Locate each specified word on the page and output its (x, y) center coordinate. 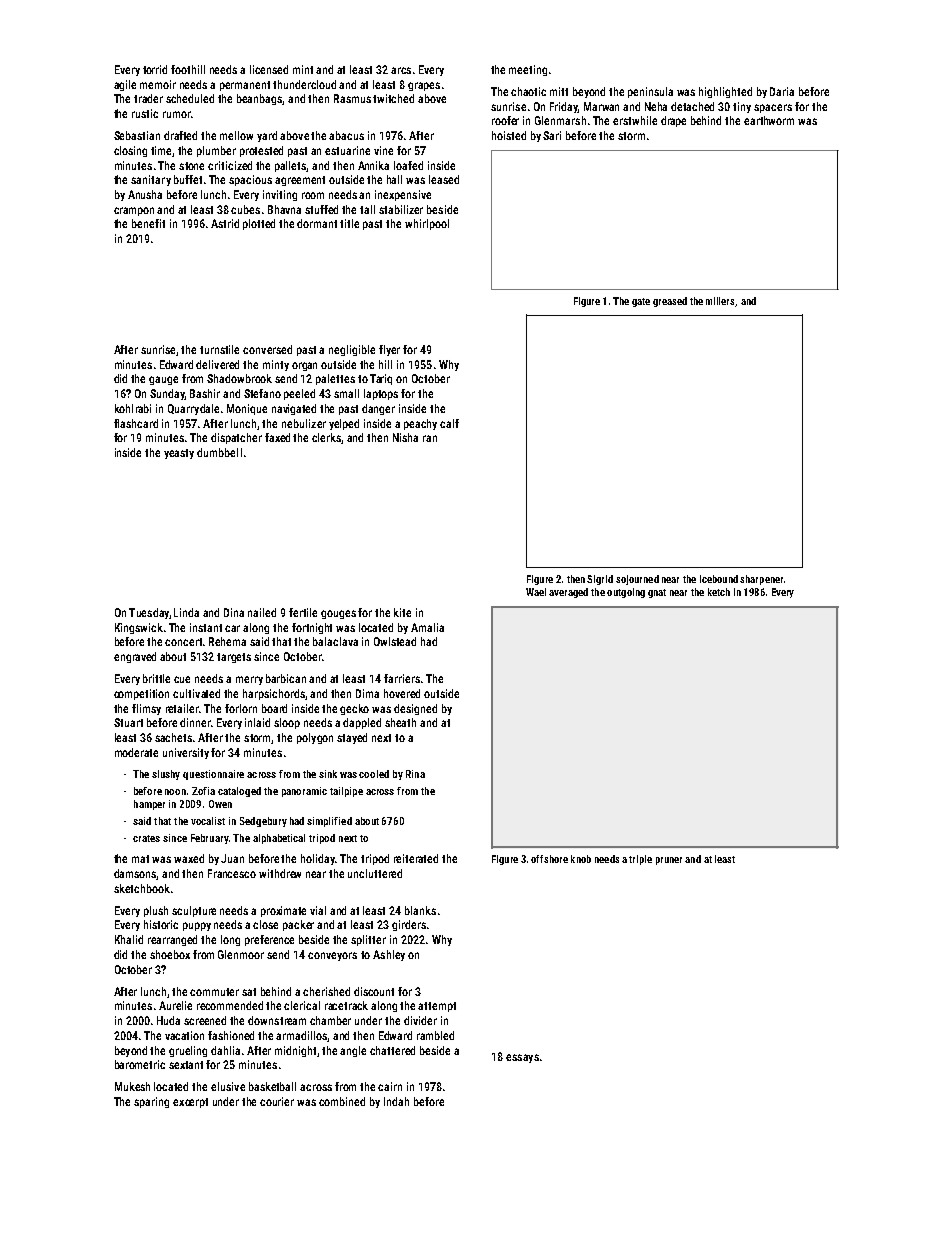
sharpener (761, 580)
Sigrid (600, 580)
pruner (669, 861)
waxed (189, 858)
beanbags (260, 99)
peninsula (650, 92)
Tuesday (149, 613)
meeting (528, 70)
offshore (549, 859)
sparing (151, 1102)
